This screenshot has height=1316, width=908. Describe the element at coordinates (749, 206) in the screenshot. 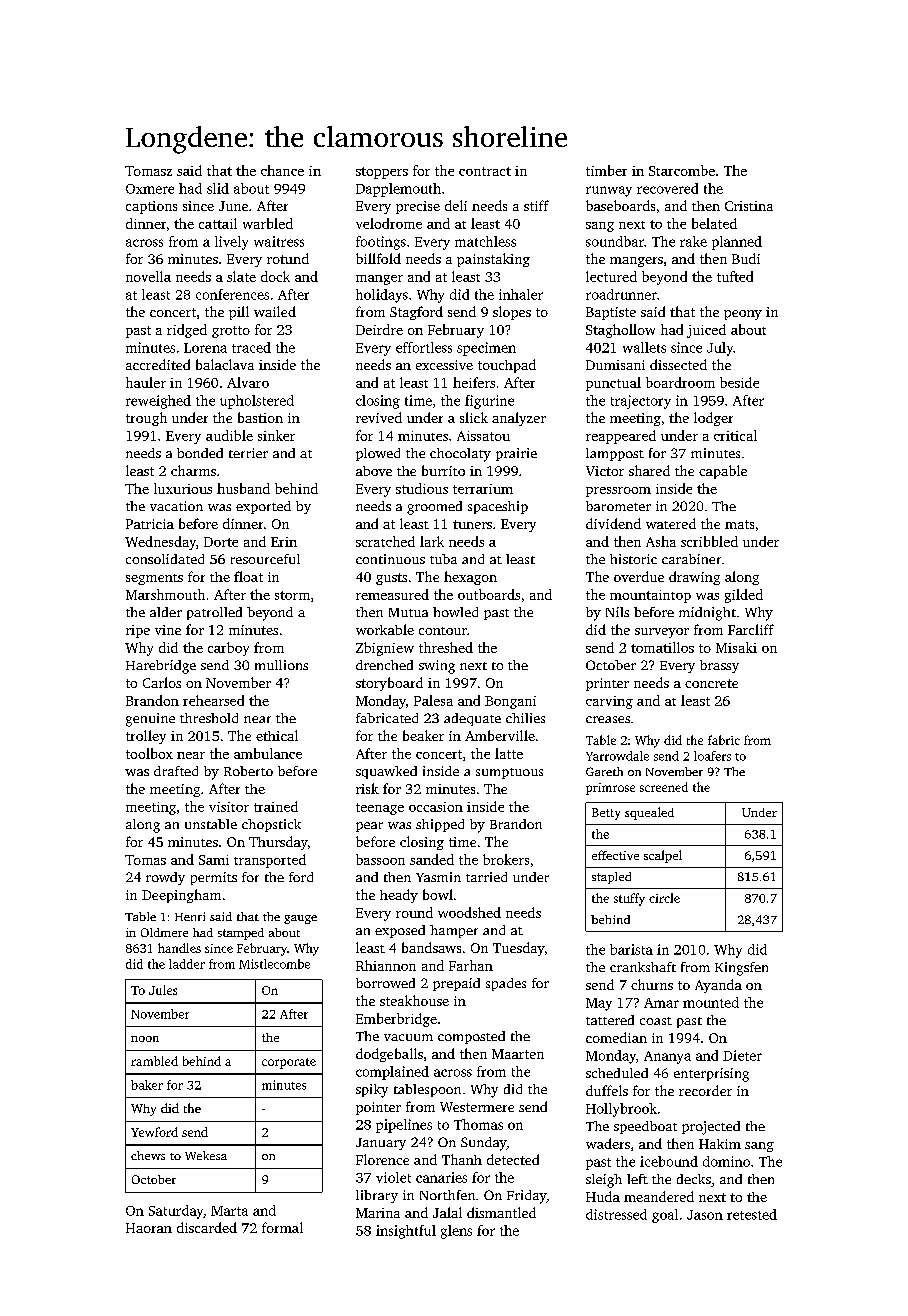

I see `Cristina` at that location.
